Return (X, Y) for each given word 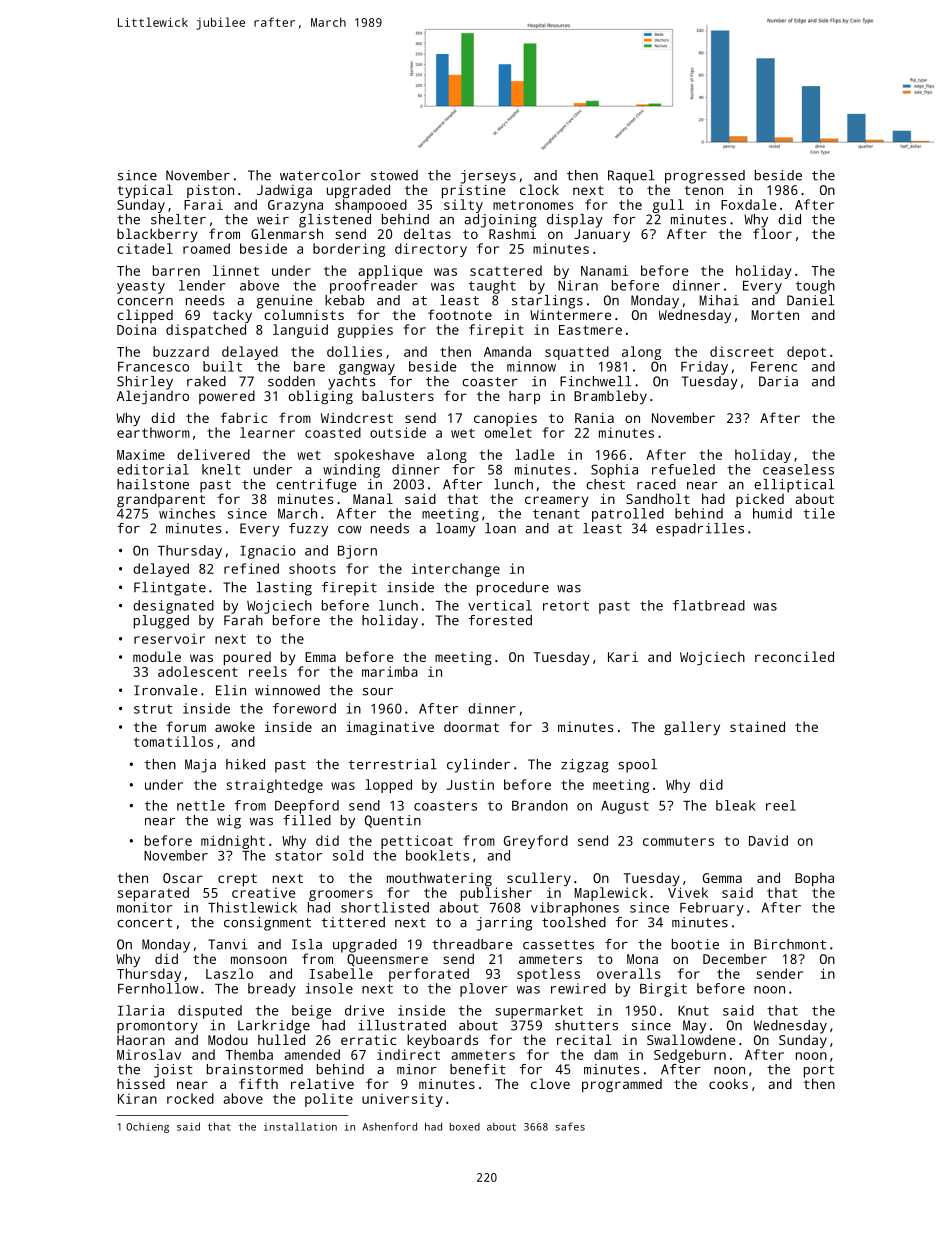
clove (550, 1083)
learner (267, 432)
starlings (547, 302)
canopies (505, 419)
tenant (556, 514)
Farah (243, 620)
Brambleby (610, 397)
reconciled (794, 656)
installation (300, 1126)
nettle (201, 805)
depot (806, 353)
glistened (335, 221)
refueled (683, 469)
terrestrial (393, 764)
